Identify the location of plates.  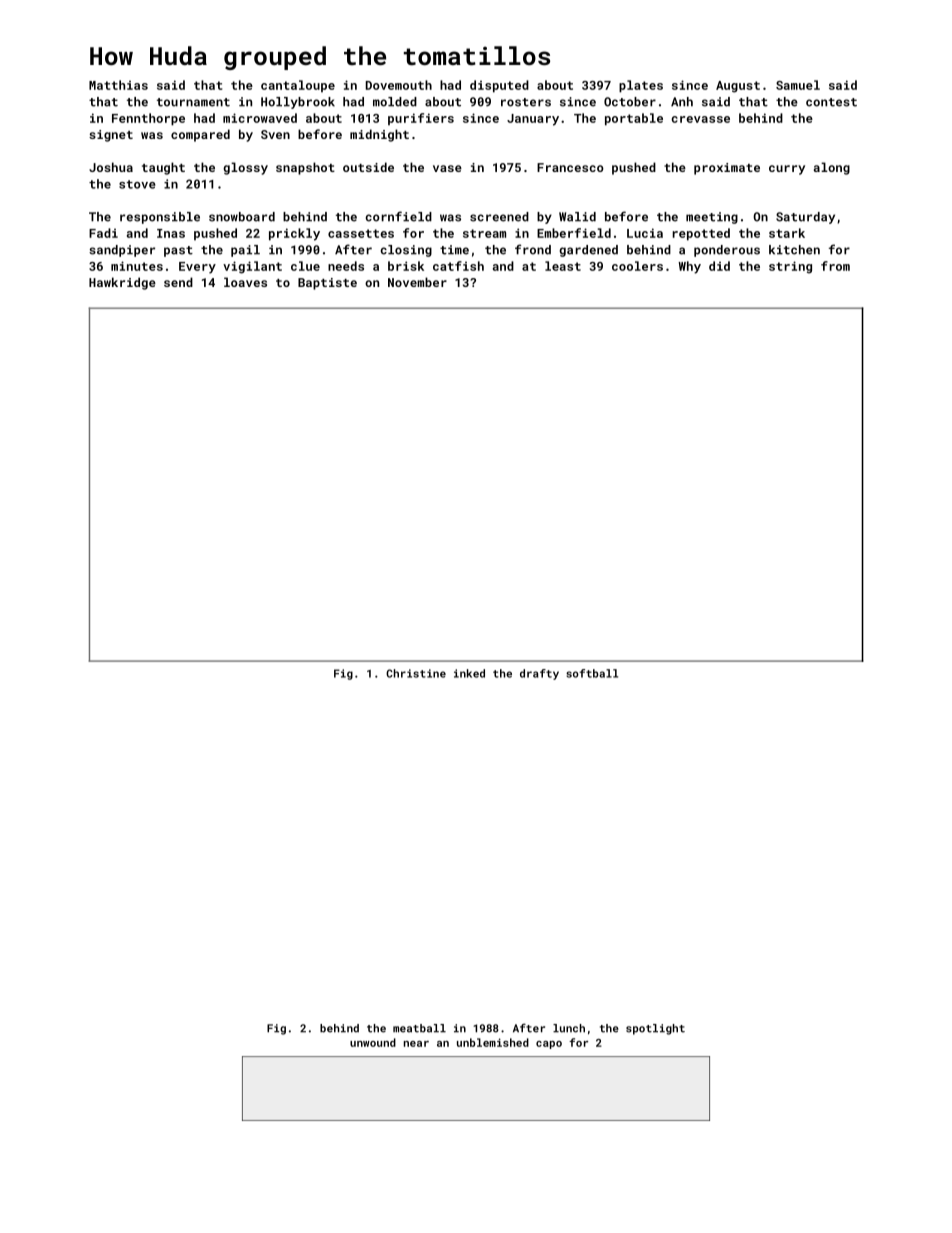
(641, 86).
